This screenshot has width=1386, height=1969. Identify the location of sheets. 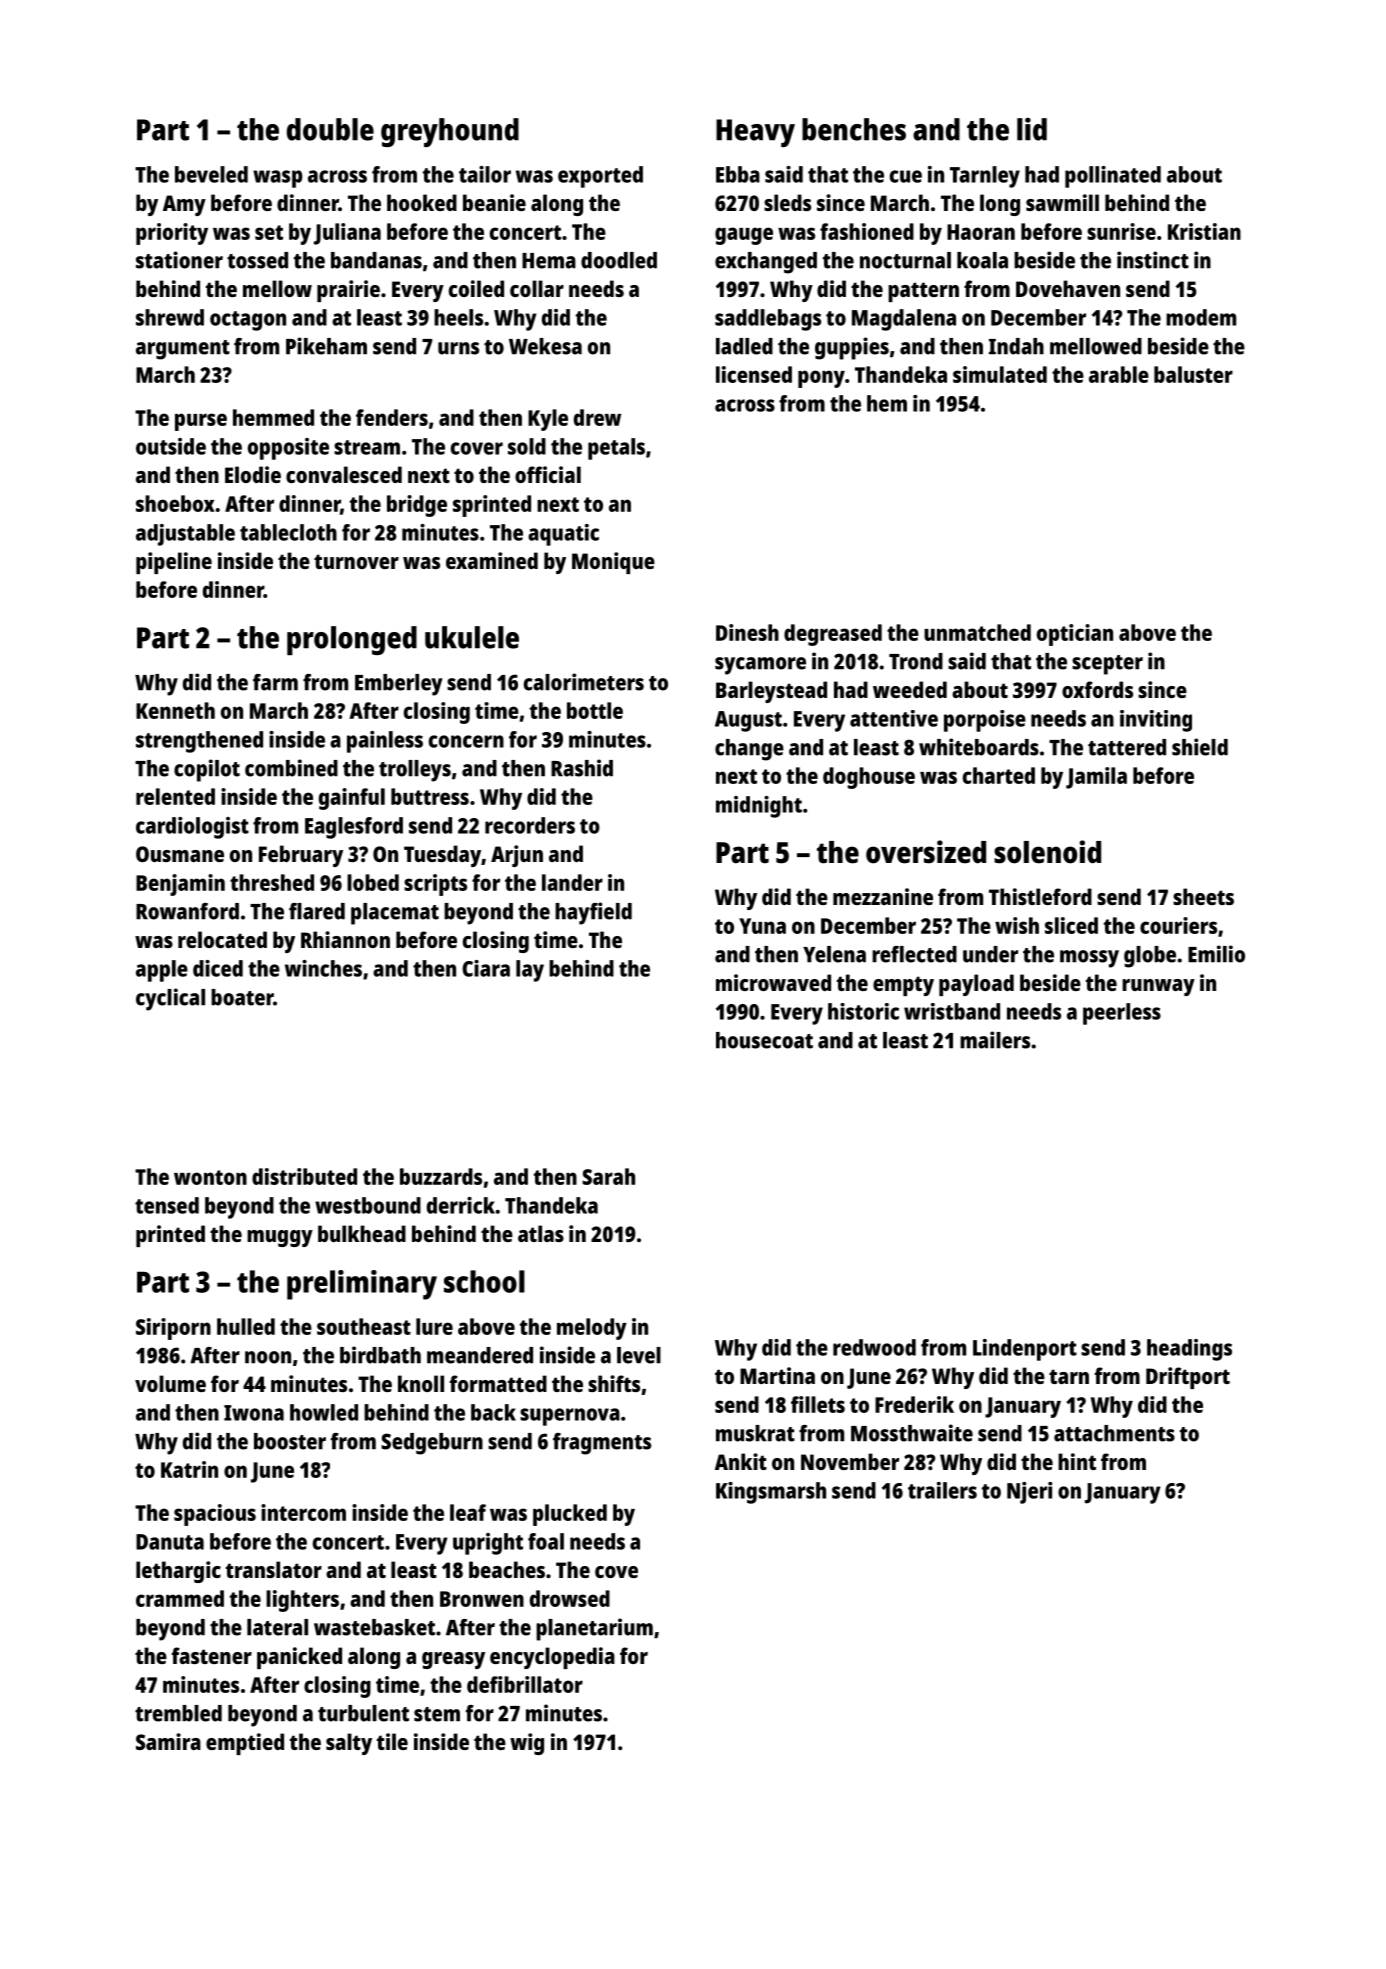
(1203, 896).
